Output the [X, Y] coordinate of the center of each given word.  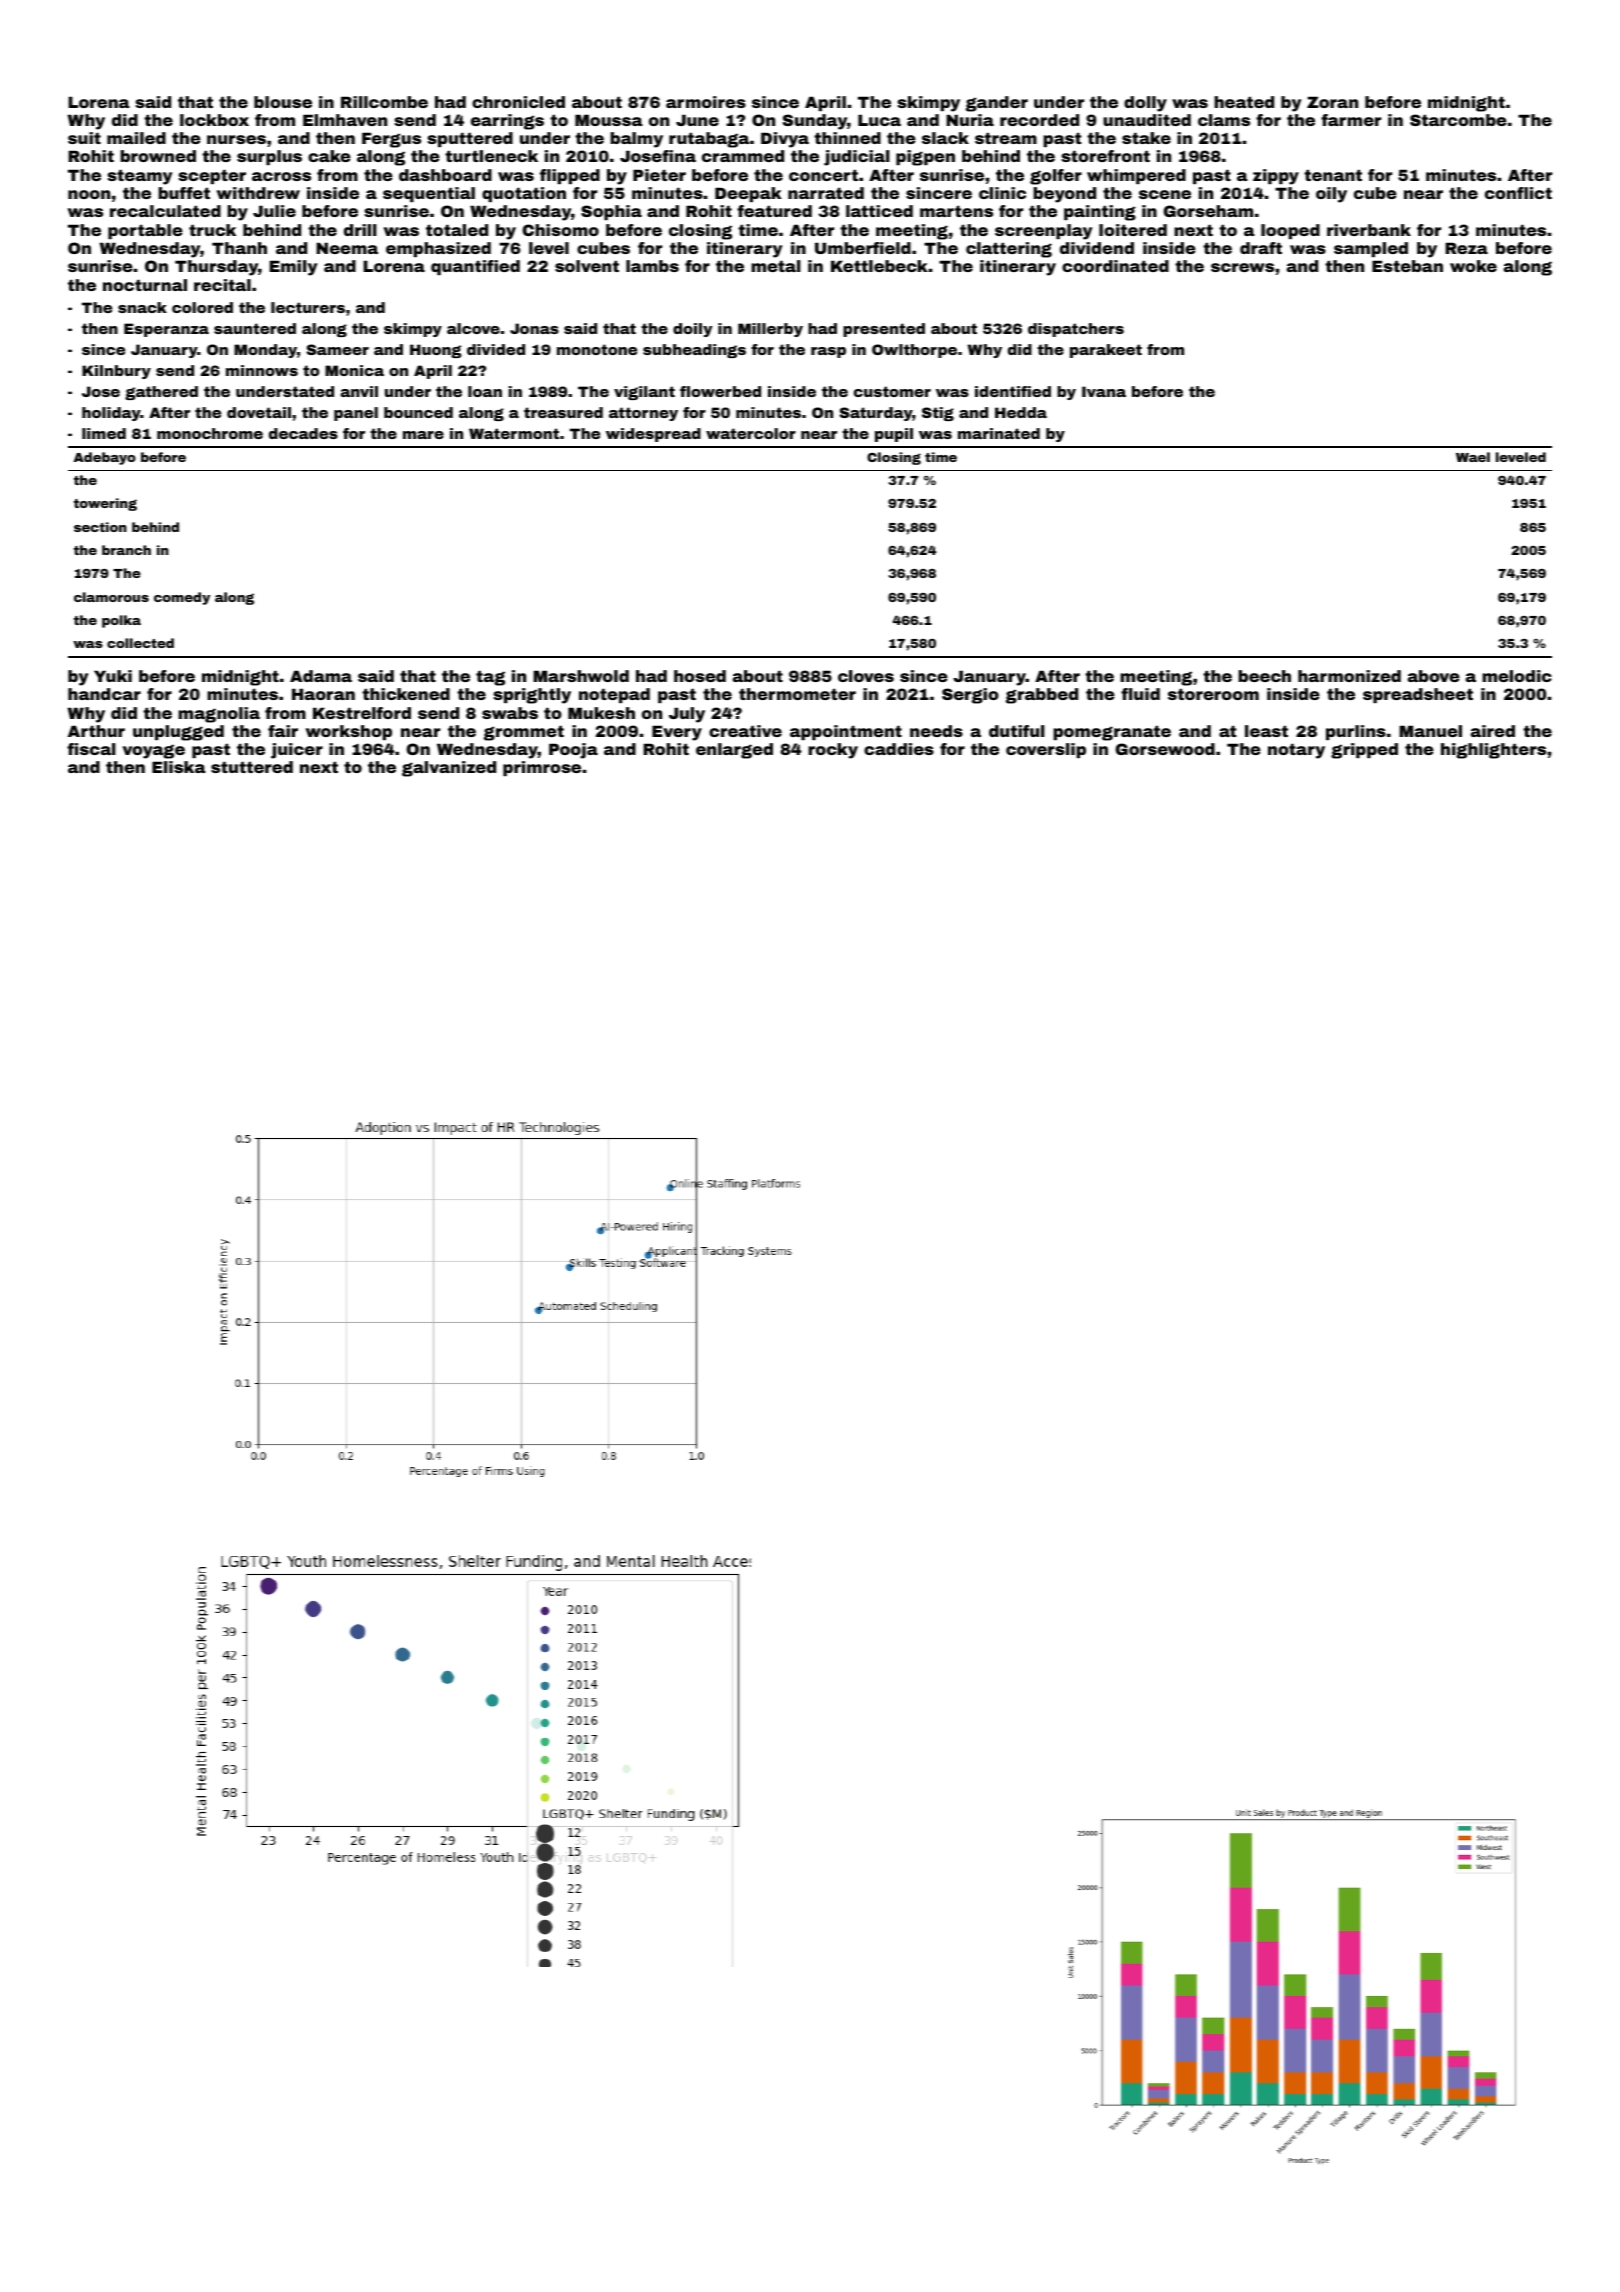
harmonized [1349, 676]
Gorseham [1208, 211]
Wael [1473, 457]
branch [126, 550]
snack [142, 307]
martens [956, 211]
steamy [139, 177]
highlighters [1493, 751]
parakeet [1106, 351]
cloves [866, 676]
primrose [542, 768]
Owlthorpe [914, 351]
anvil [359, 391]
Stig [938, 414]
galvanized [449, 769]
